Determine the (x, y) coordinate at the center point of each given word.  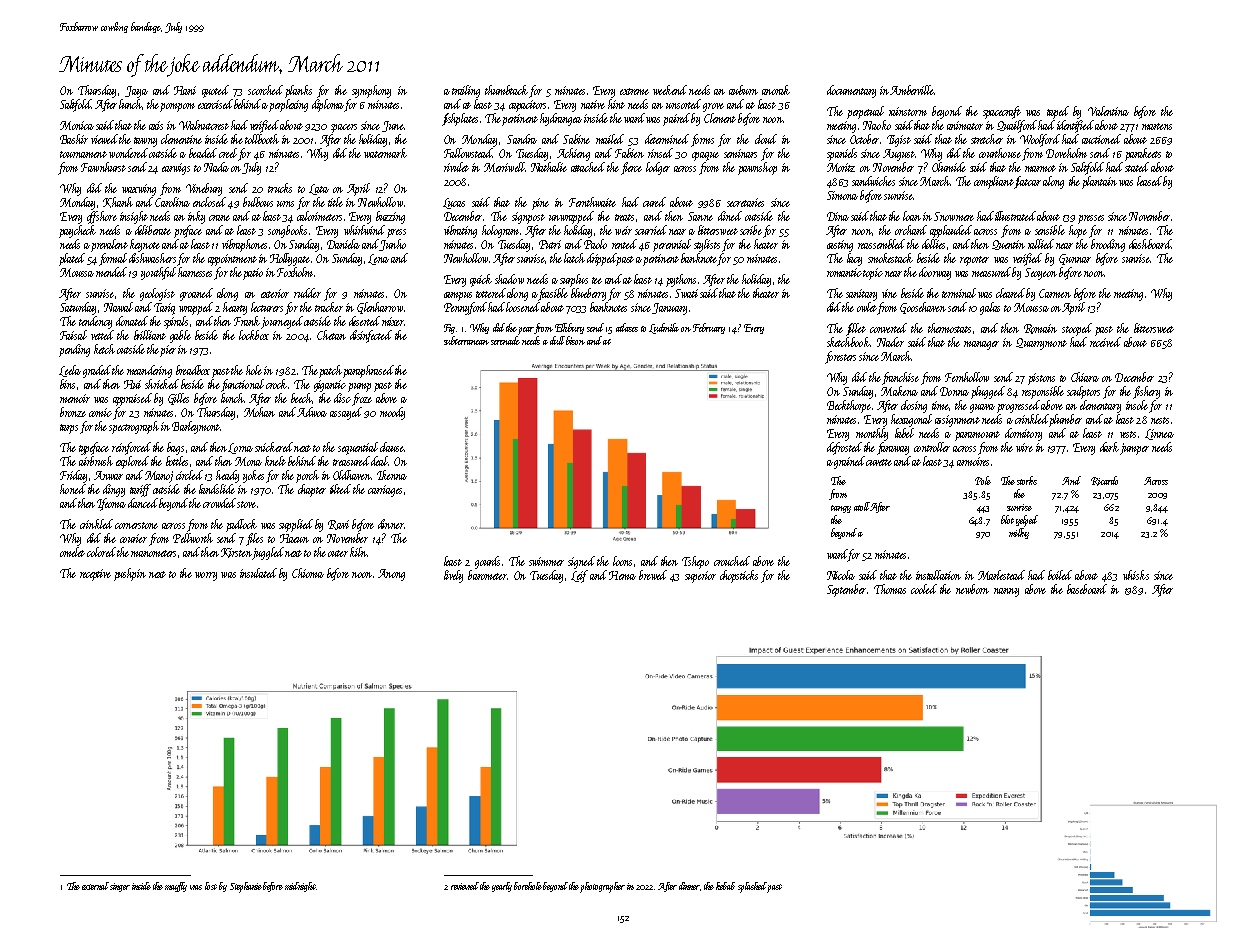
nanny (1006, 592)
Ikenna (392, 475)
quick (481, 280)
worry (206, 576)
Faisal (73, 335)
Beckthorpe (849, 406)
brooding (1108, 245)
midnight (300, 887)
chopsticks (739, 576)
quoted (215, 91)
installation (938, 575)
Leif (579, 576)
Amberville (912, 90)
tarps (69, 429)
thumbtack (506, 90)
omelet (72, 552)
